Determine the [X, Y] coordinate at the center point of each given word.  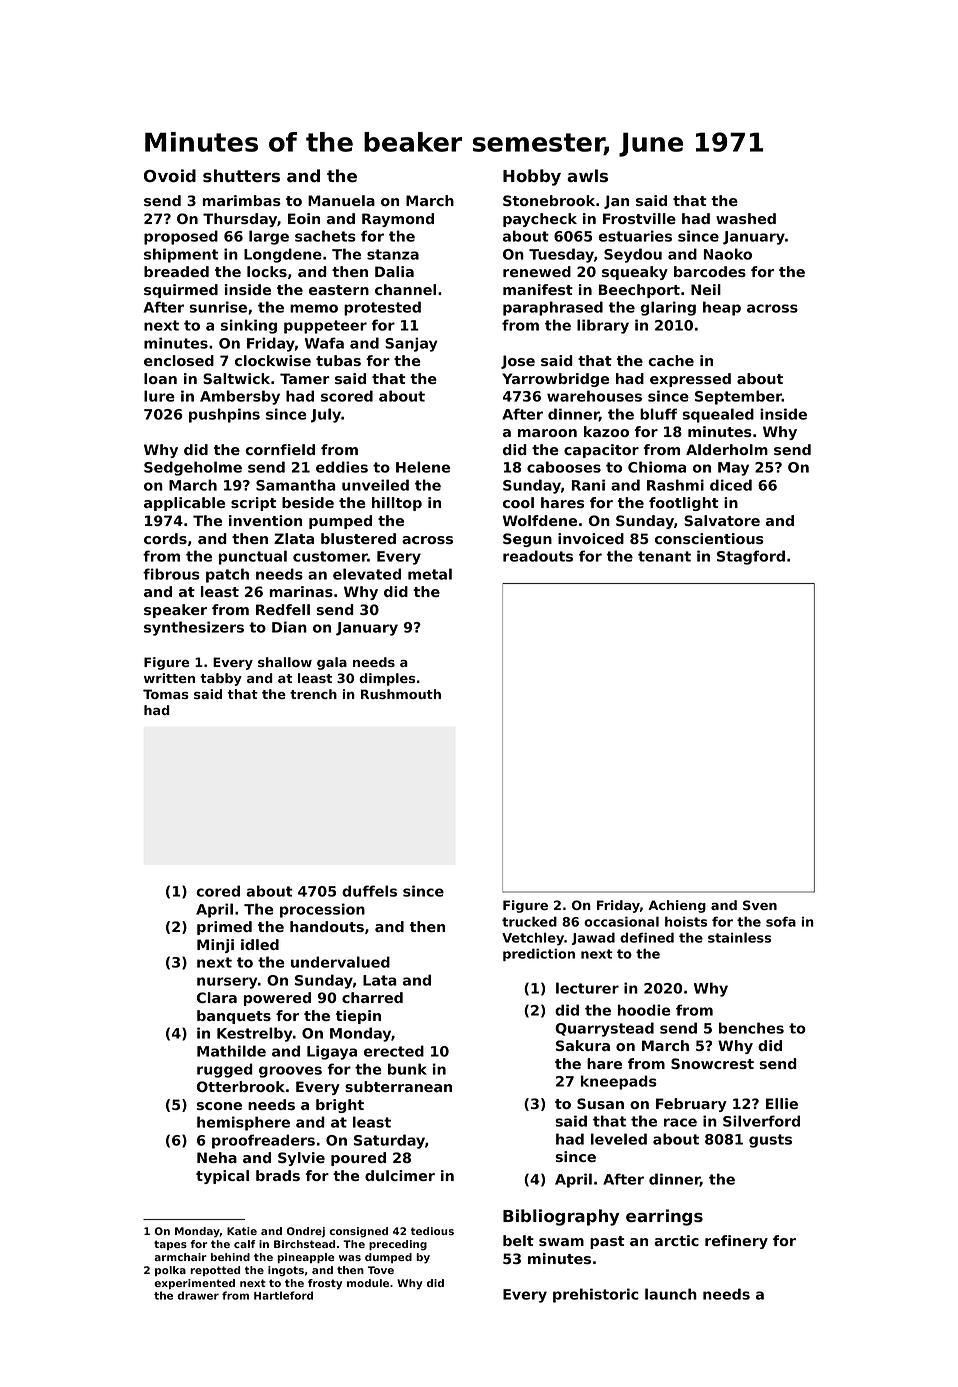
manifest [538, 289]
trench [313, 694]
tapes [170, 1245]
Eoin [304, 218]
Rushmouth [401, 694]
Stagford [751, 557]
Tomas [166, 694]
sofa [781, 921]
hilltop [397, 504]
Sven [760, 905]
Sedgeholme [193, 468]
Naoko [728, 254]
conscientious [709, 538]
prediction [539, 954]
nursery [227, 983]
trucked [529, 921]
